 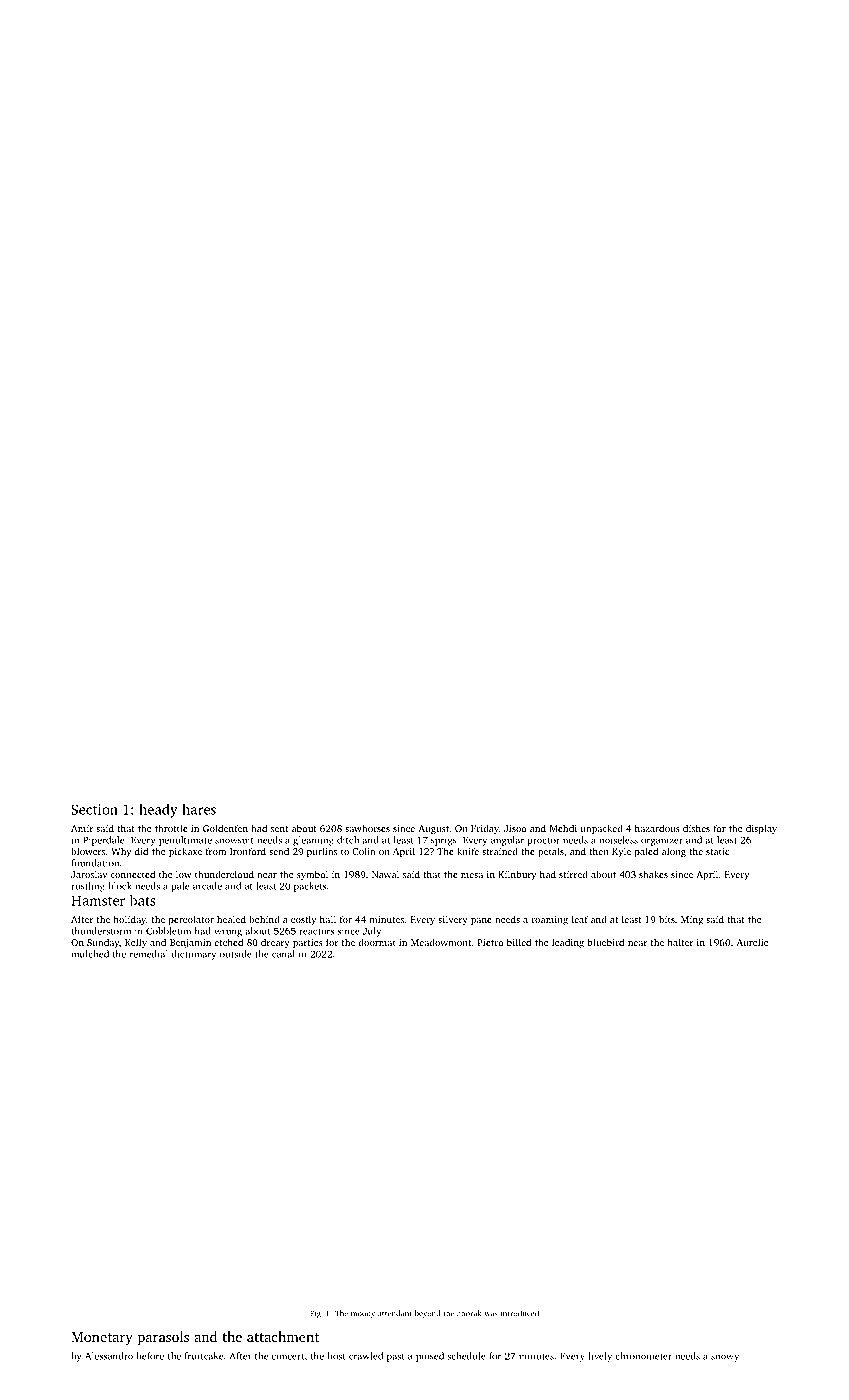 I want to click on canal, so click(x=283, y=954).
